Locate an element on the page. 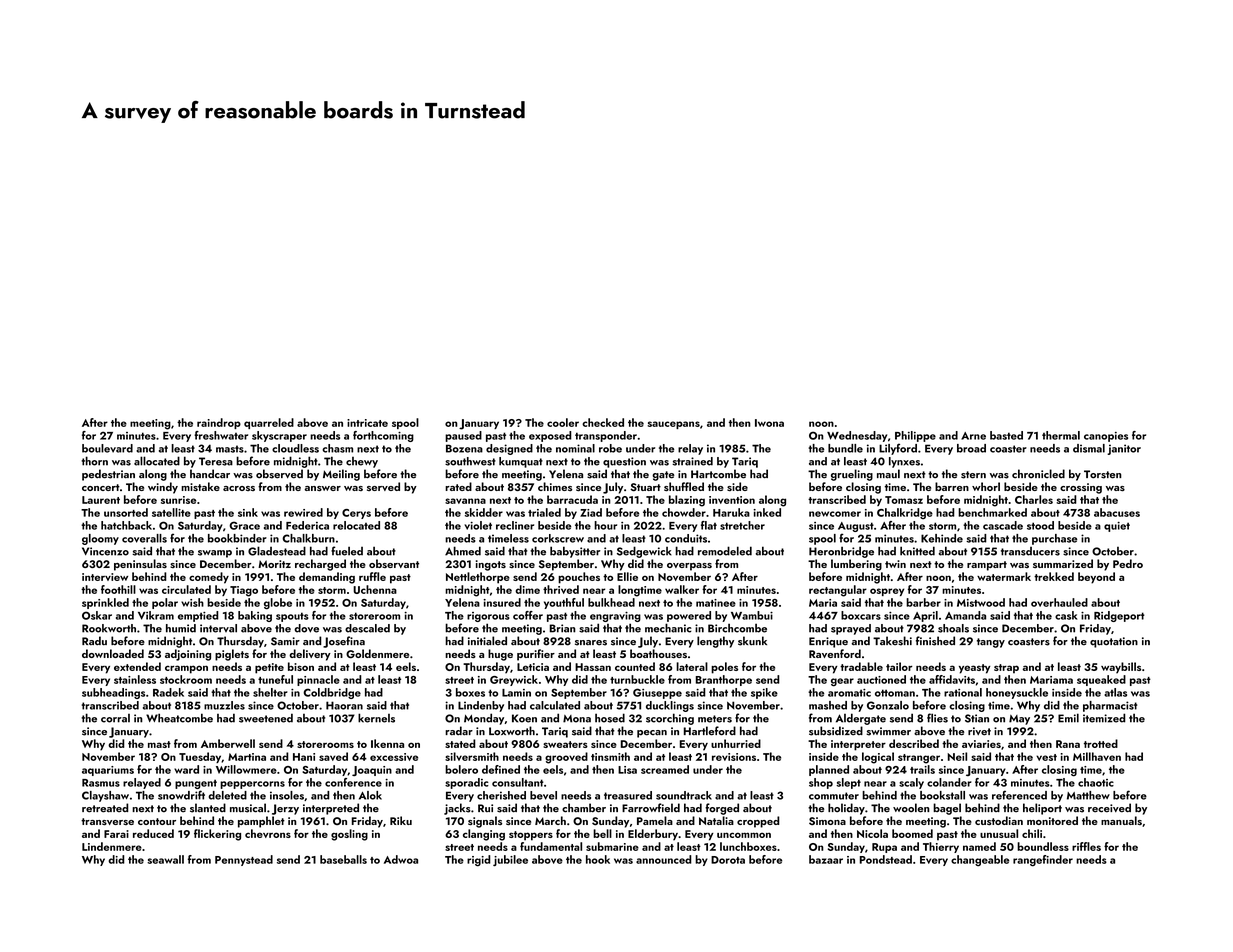 The height and width of the image is (952, 1233). ottoman is located at coordinates (895, 693).
